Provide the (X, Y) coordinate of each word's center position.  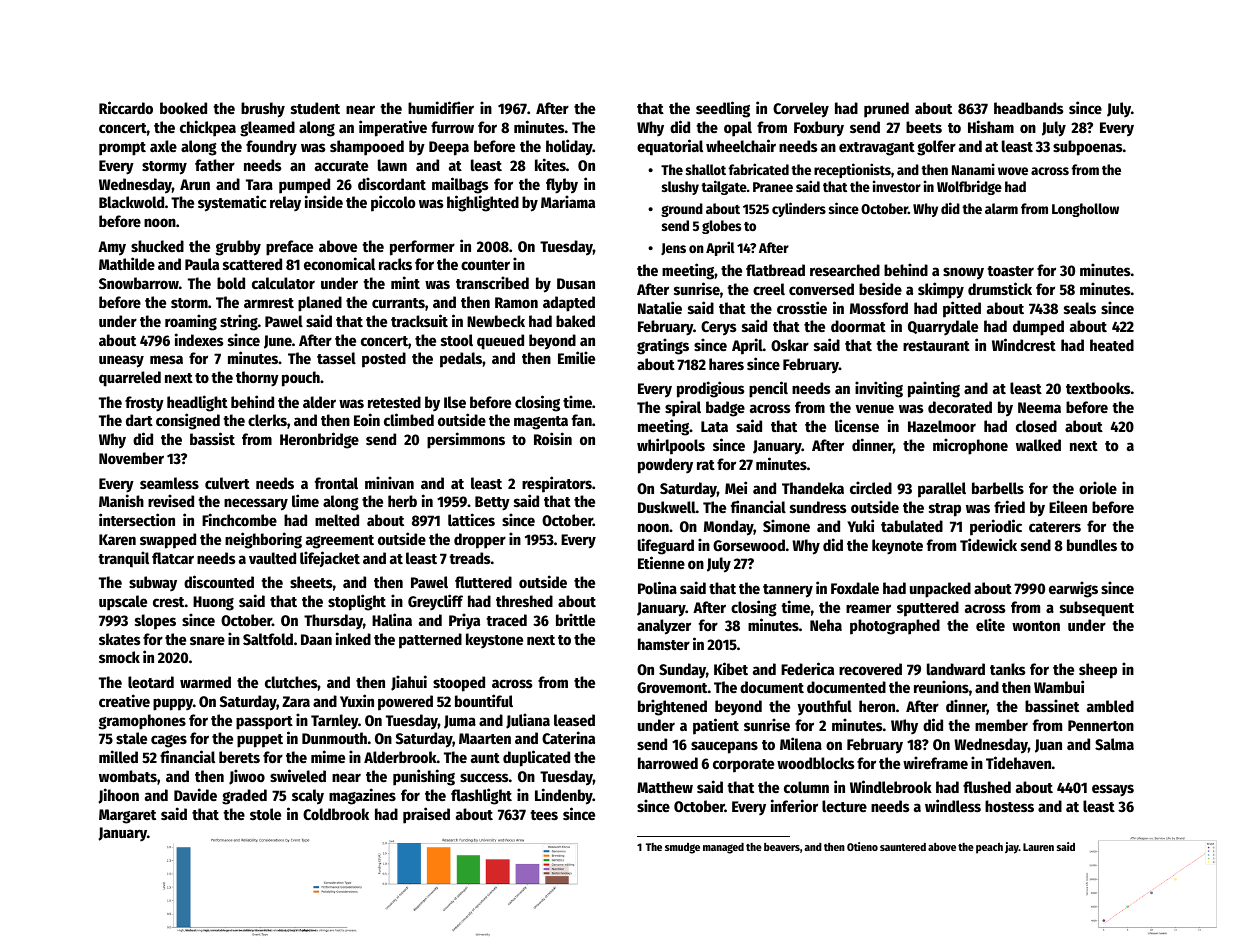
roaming (191, 322)
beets (924, 127)
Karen (117, 539)
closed (1036, 426)
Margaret (127, 816)
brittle (575, 619)
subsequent (1097, 609)
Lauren (1038, 847)
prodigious (711, 389)
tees (544, 815)
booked (183, 108)
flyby (562, 186)
